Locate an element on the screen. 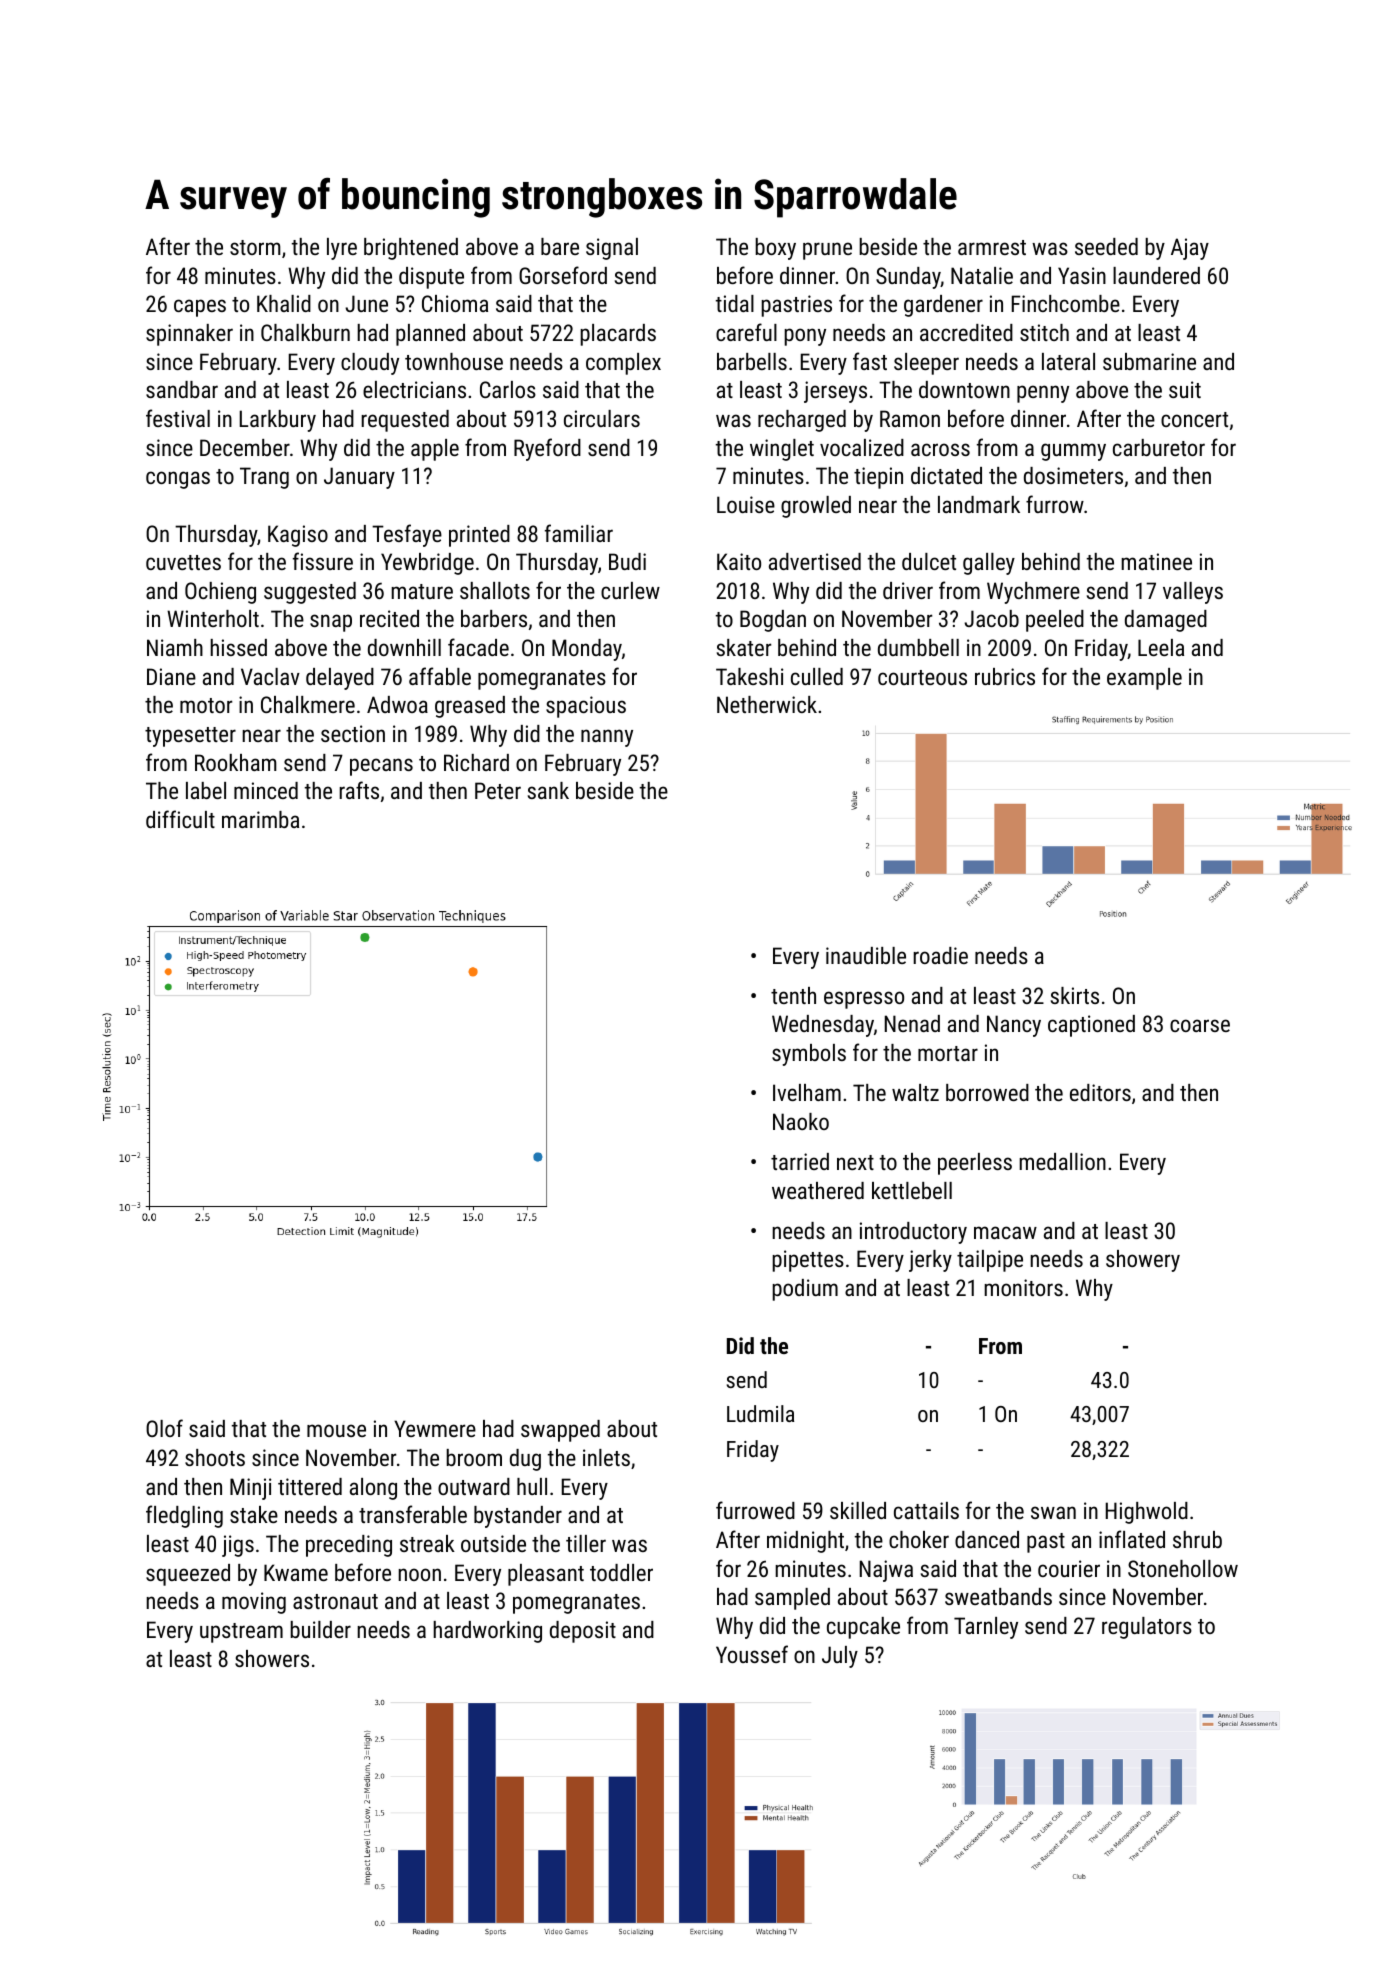 The image size is (1386, 1969). Youssef is located at coordinates (752, 1654).
